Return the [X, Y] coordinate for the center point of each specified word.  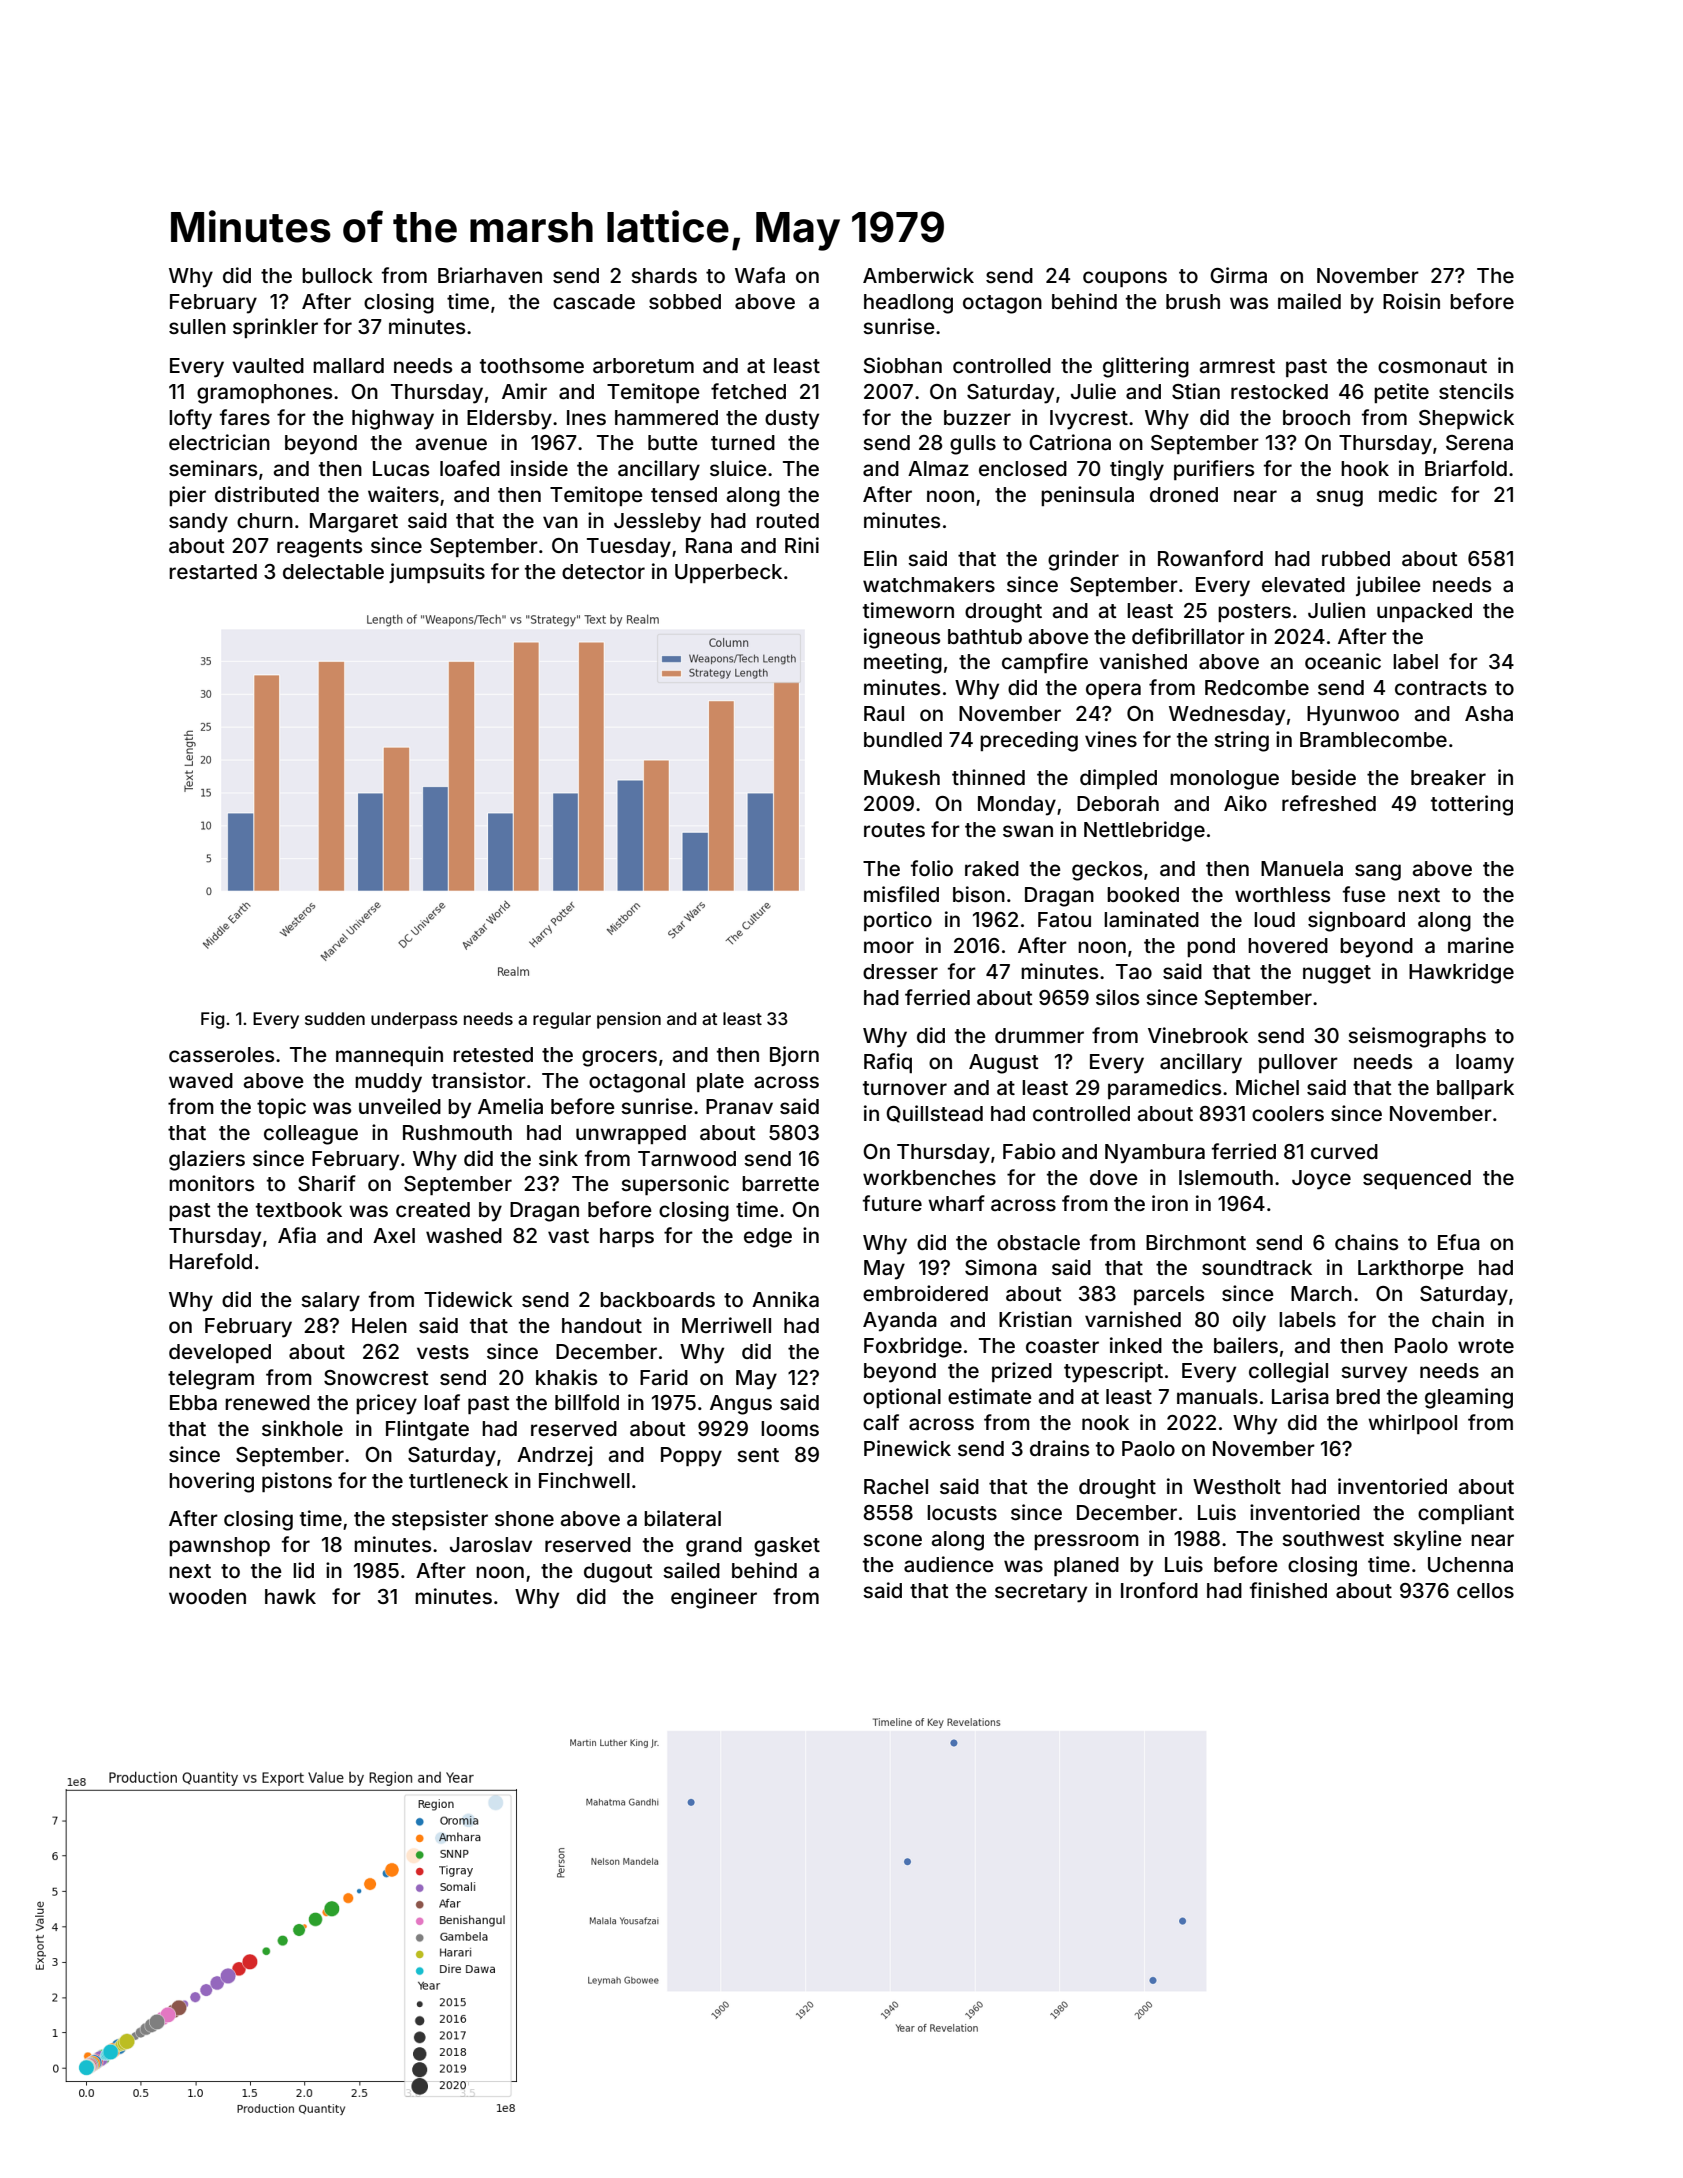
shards [664, 275]
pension [629, 1020]
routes [894, 830]
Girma [1238, 275]
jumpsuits [437, 573]
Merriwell [726, 1325]
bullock [337, 275]
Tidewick [468, 1299]
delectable [333, 571]
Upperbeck [728, 573]
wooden [207, 1596]
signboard [1356, 921]
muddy [388, 1083]
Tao [1134, 971]
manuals [1217, 1396]
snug [1339, 498]
